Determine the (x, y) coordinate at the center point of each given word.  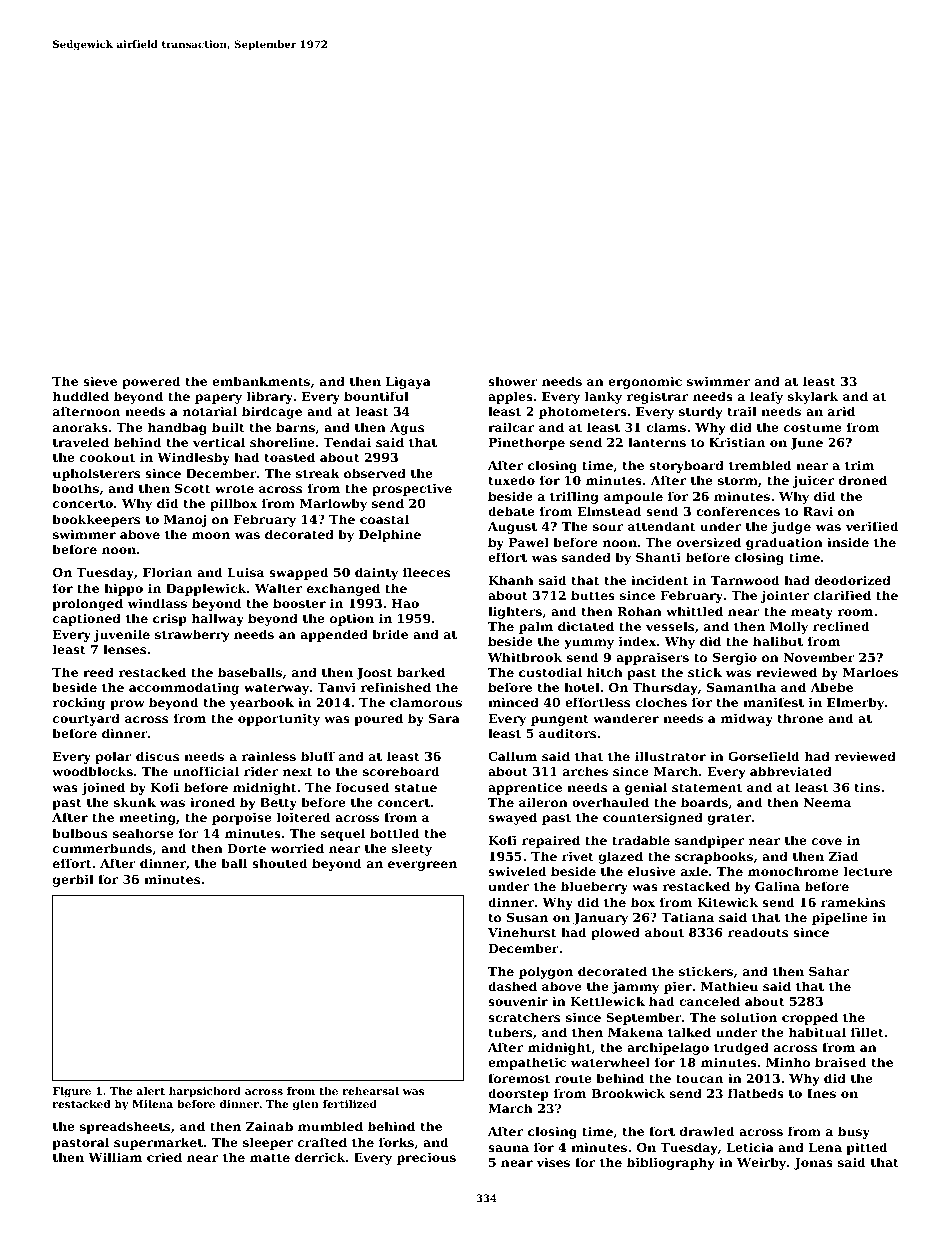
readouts (758, 932)
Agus (407, 429)
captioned (87, 619)
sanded (586, 557)
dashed (512, 986)
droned (863, 480)
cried (164, 1157)
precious (426, 1158)
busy (854, 1132)
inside (848, 542)
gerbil (73, 880)
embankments (261, 381)
